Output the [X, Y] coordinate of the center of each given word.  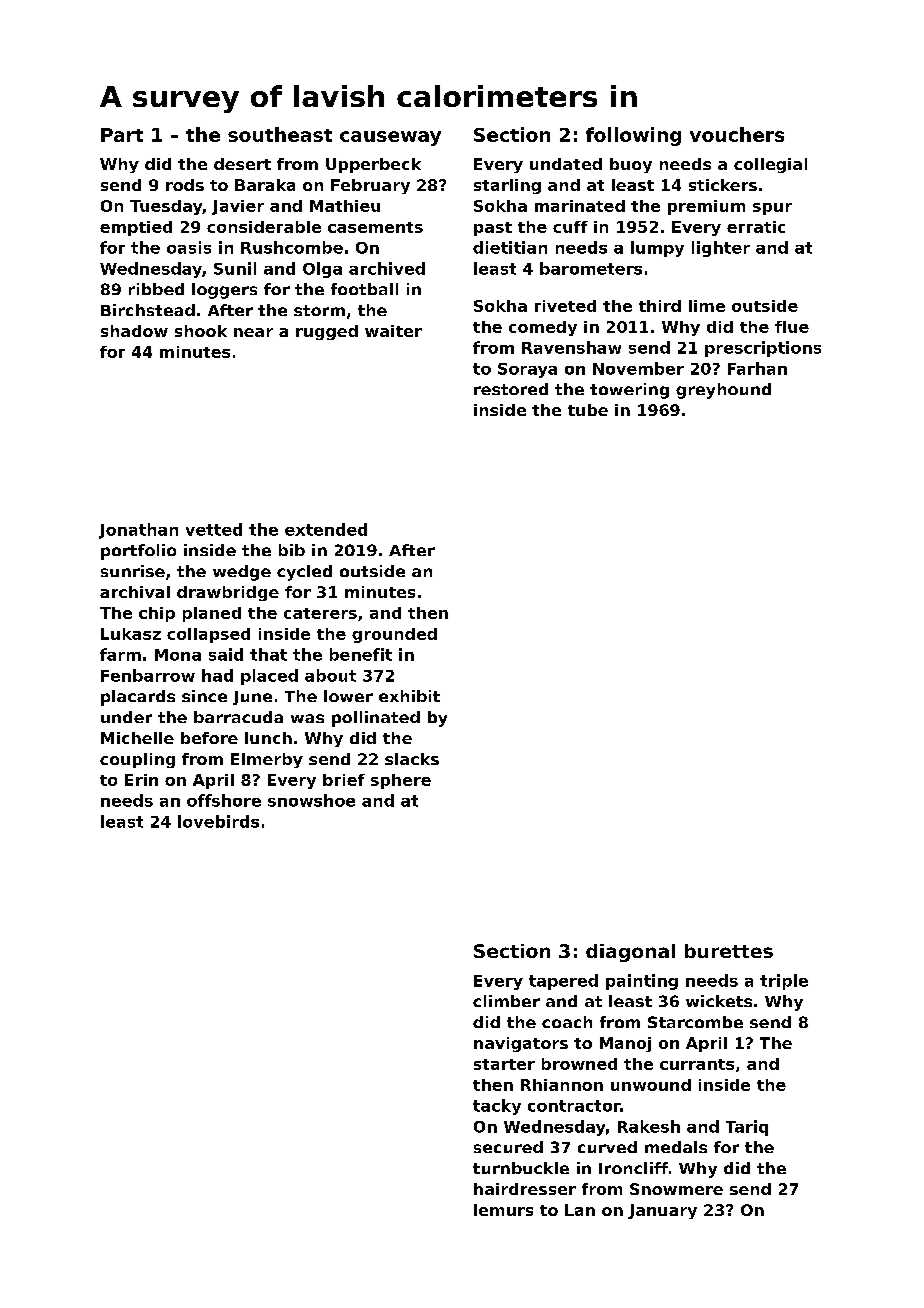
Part [122, 135]
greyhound [723, 391]
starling [507, 186]
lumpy [657, 249]
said [226, 654]
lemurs [503, 1210]
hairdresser [525, 1189]
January [662, 1211]
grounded [394, 635]
